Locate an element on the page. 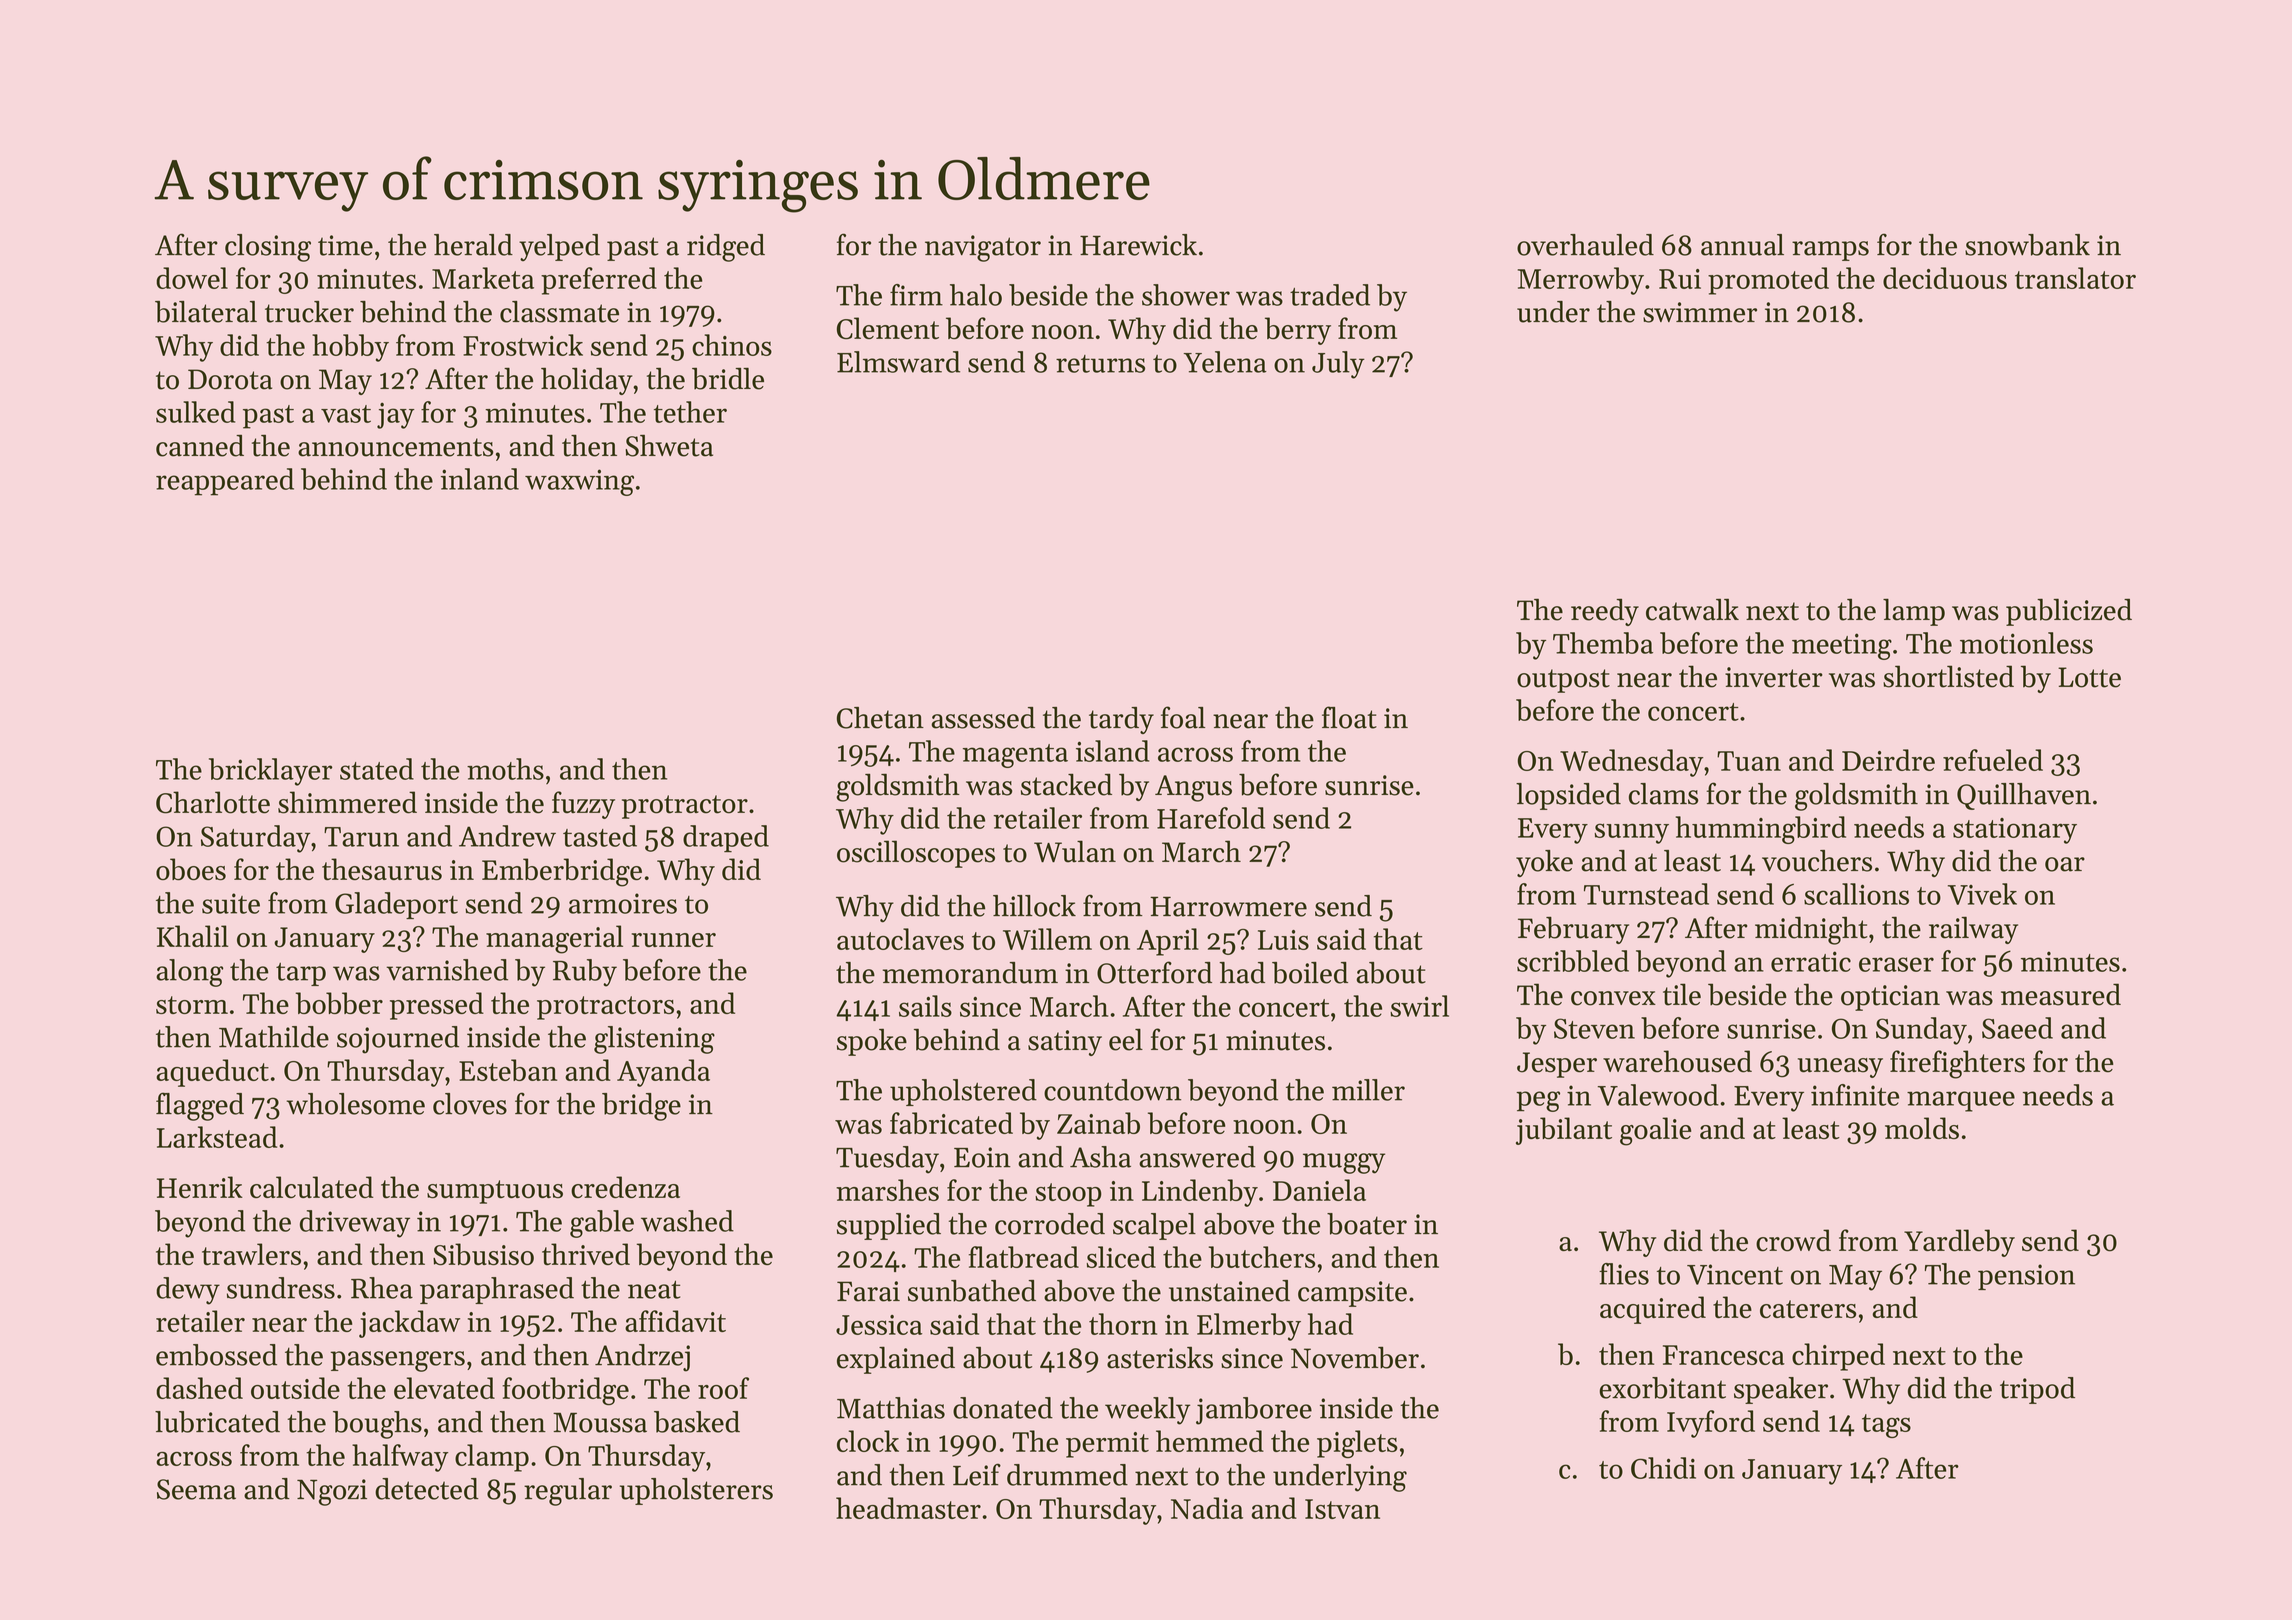  hobby is located at coordinates (350, 348).
